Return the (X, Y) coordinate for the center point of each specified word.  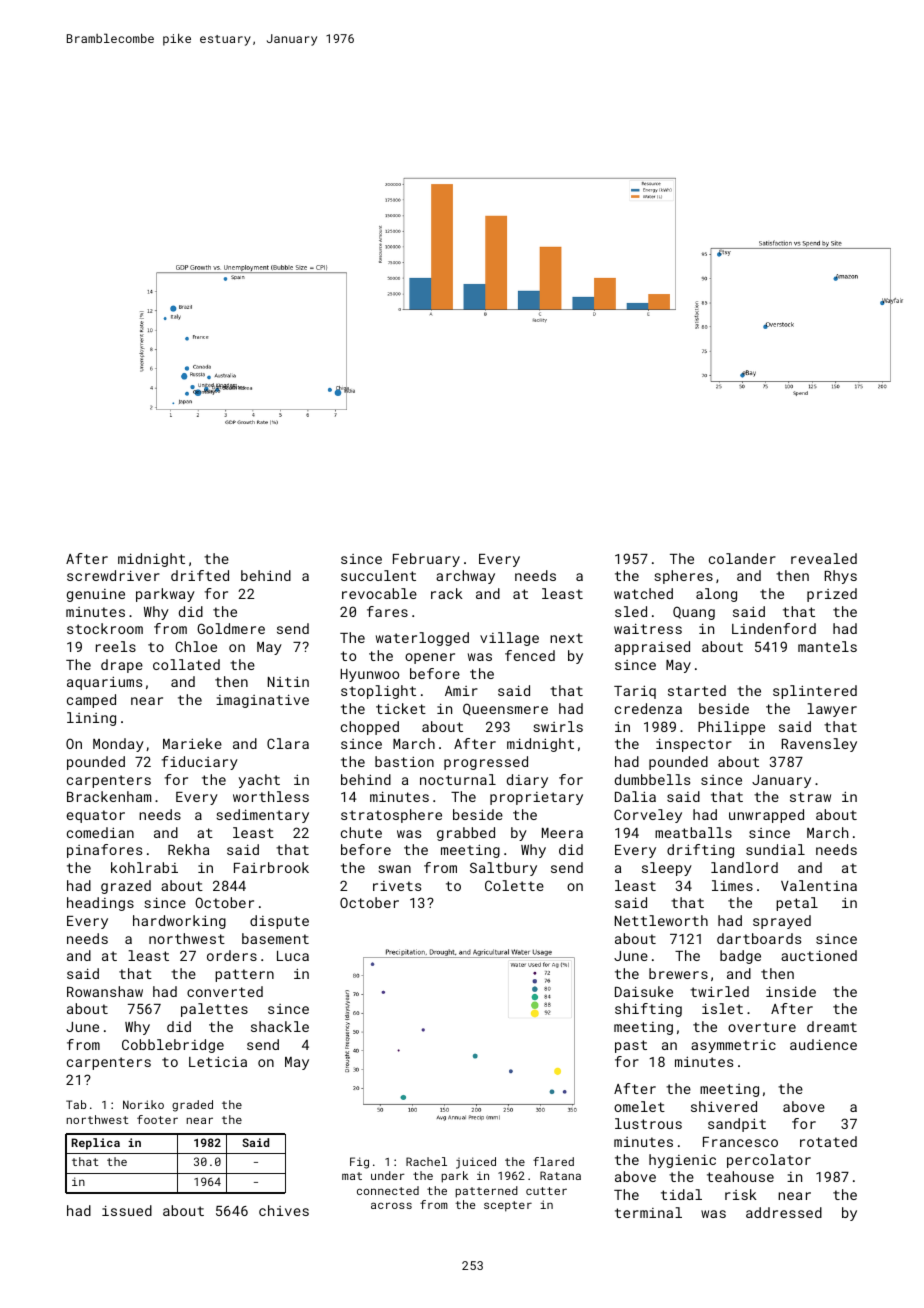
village (509, 639)
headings (100, 904)
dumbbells (652, 779)
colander (742, 558)
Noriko (143, 1104)
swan (394, 869)
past (631, 1046)
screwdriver (113, 575)
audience (823, 1044)
